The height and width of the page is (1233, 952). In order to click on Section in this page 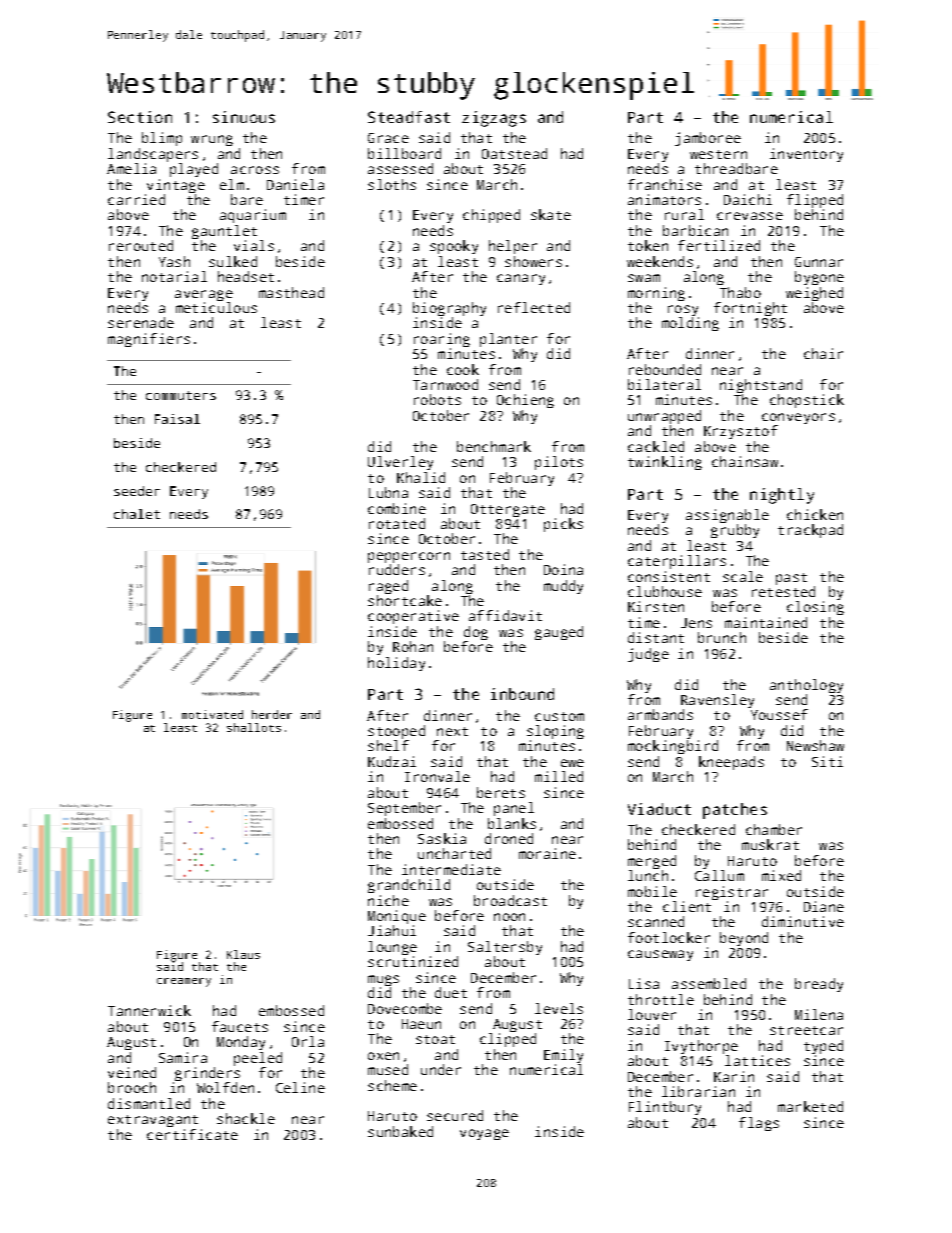, I will do `click(140, 117)`.
